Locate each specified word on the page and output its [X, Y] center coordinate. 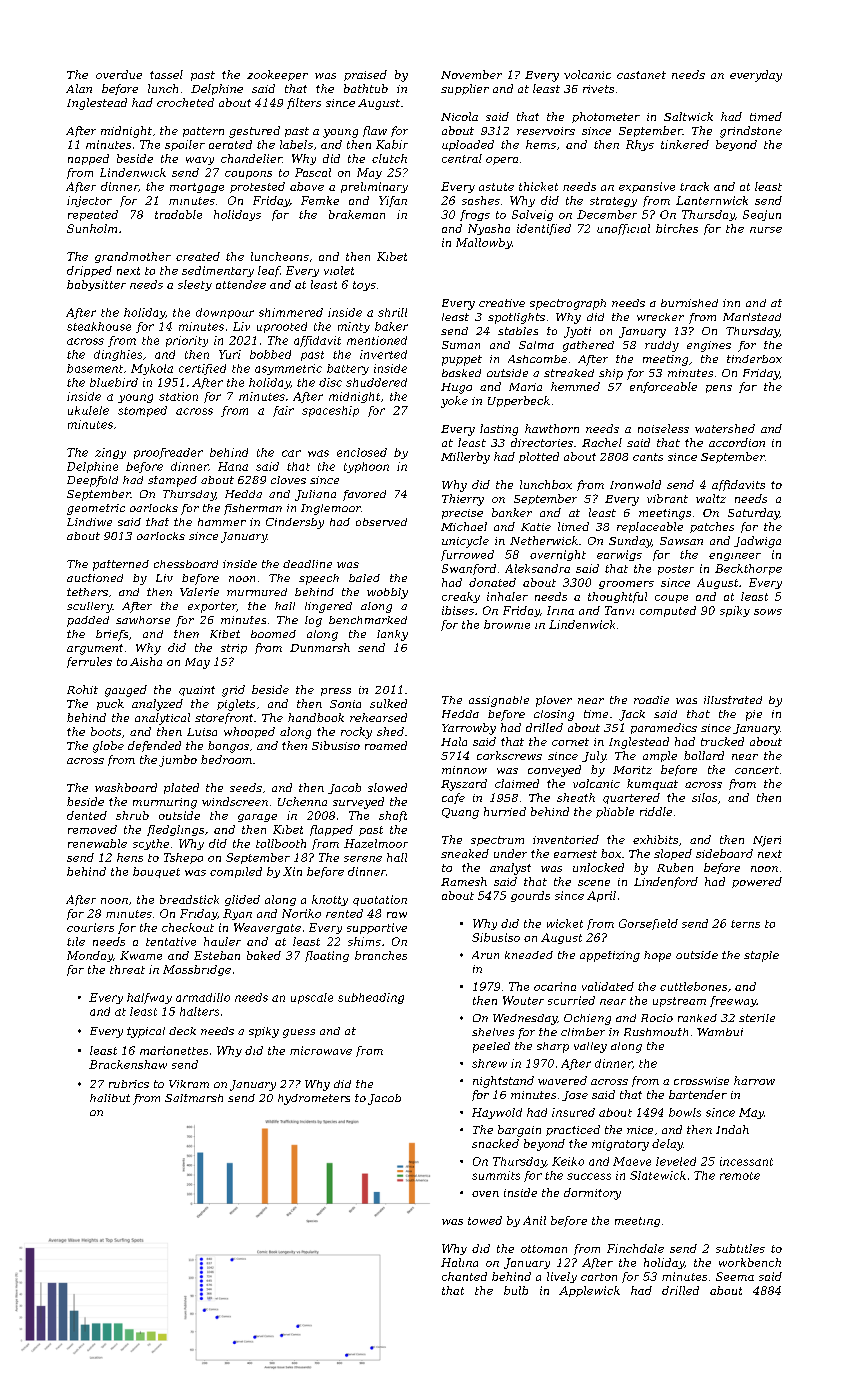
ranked [697, 1018]
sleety [195, 285]
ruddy [662, 346]
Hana [233, 466]
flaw [375, 131]
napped [88, 159]
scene [594, 883]
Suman [461, 345]
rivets [598, 89]
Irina [560, 610]
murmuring [165, 803]
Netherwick [544, 540]
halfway [149, 998]
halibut [110, 1098]
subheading [371, 998]
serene [363, 859]
